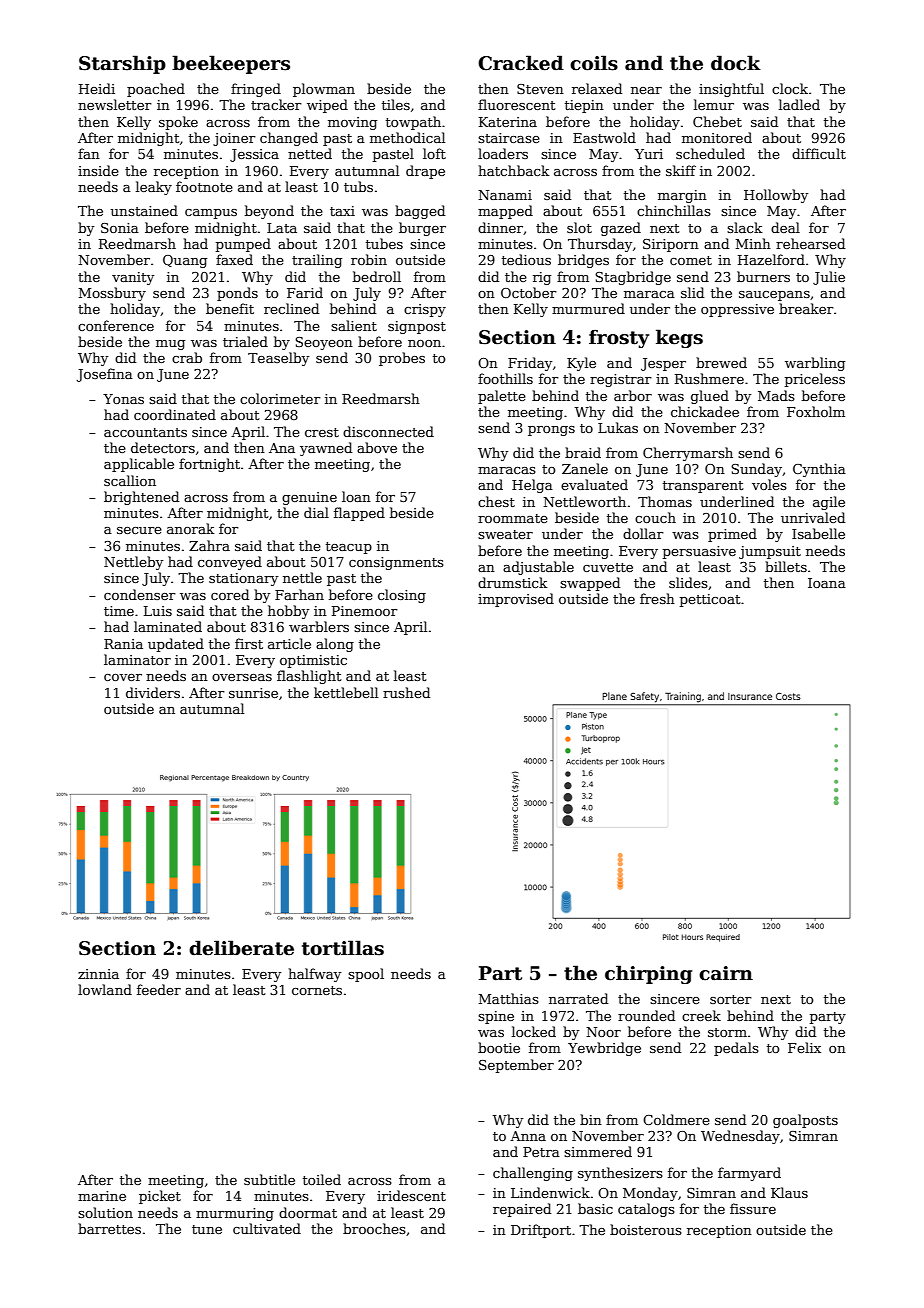 The image size is (924, 1308). I want to click on closing, so click(402, 596).
